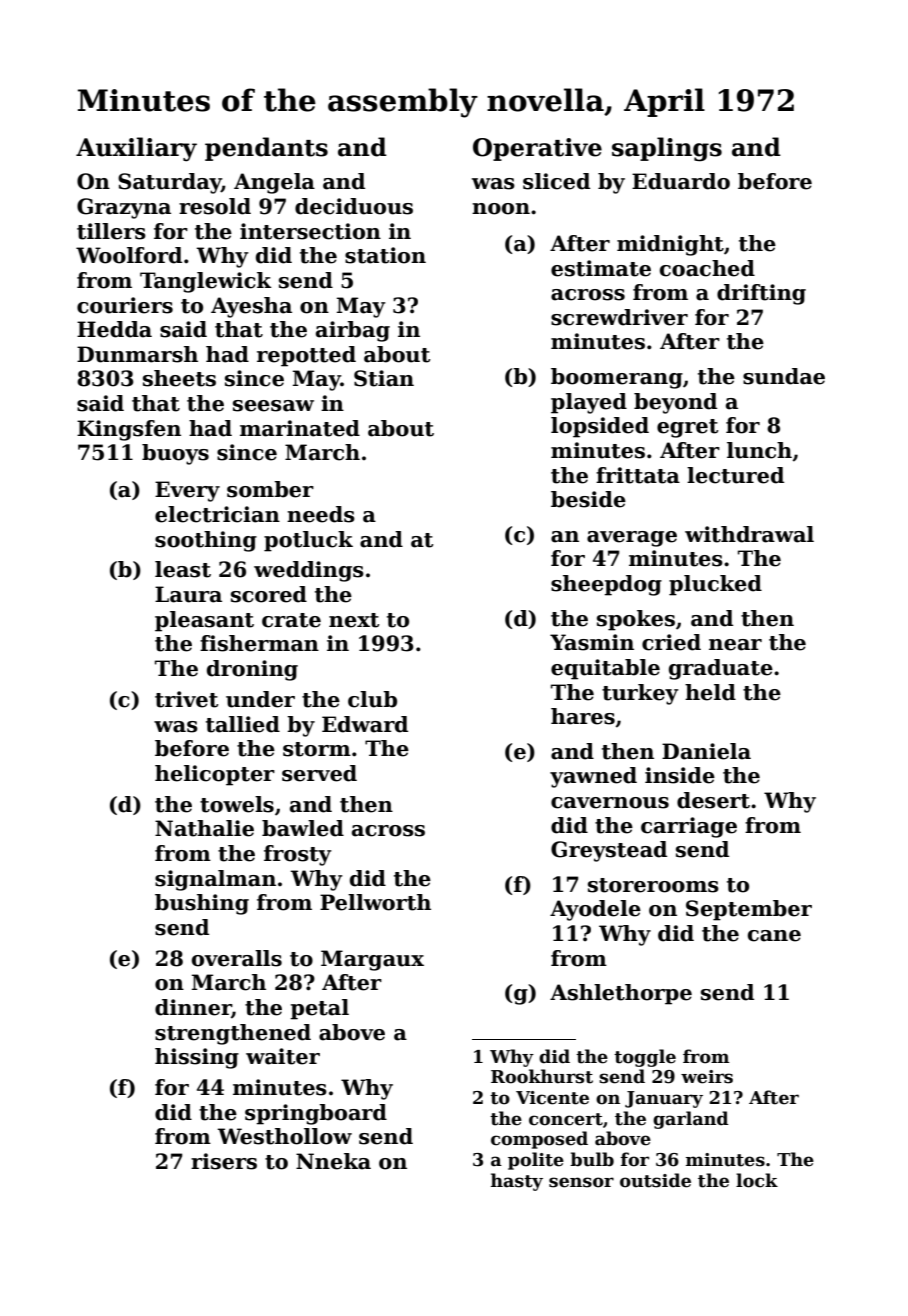  I want to click on saplings, so click(667, 149).
